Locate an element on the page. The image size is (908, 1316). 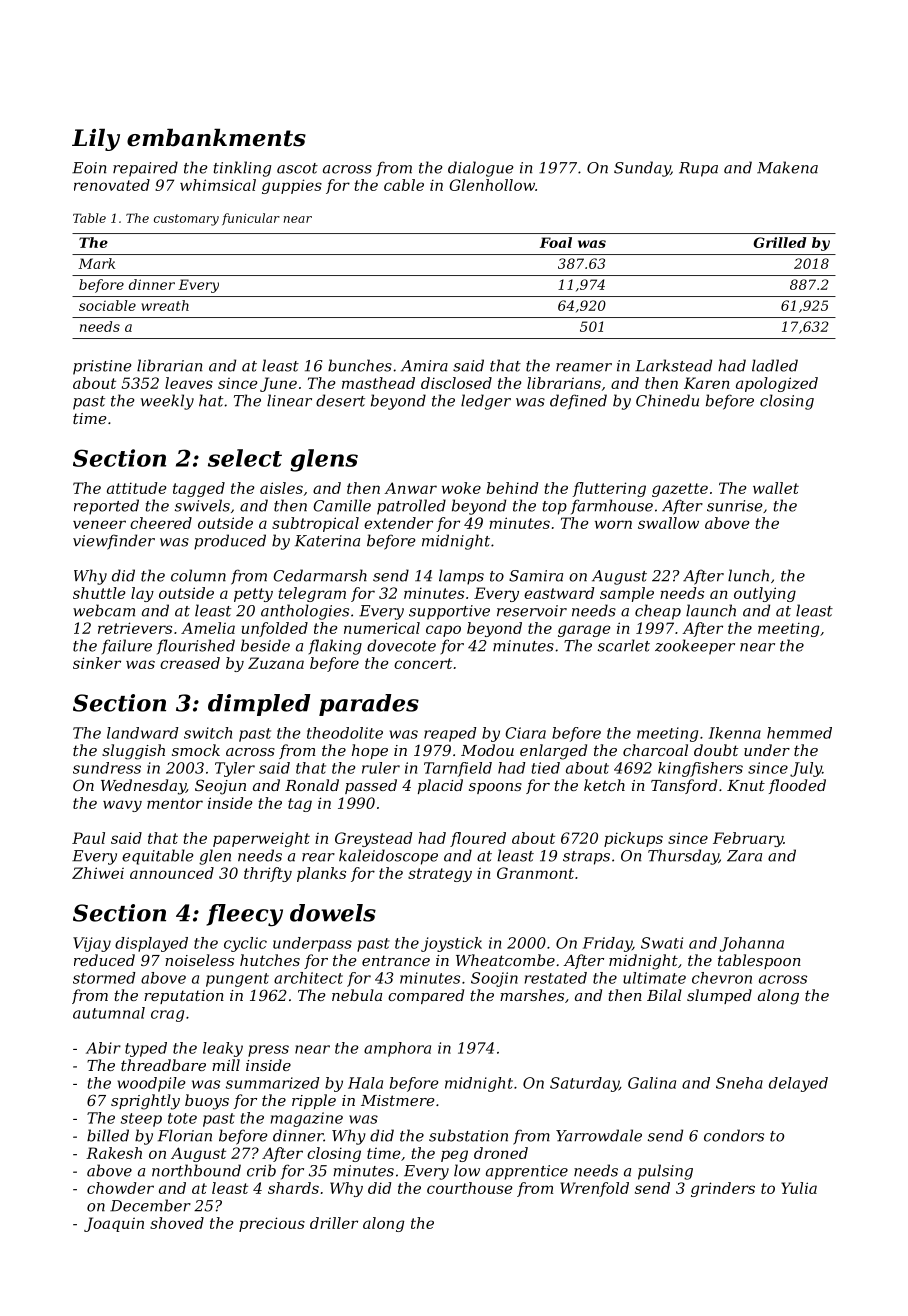
Sunday is located at coordinates (642, 169).
